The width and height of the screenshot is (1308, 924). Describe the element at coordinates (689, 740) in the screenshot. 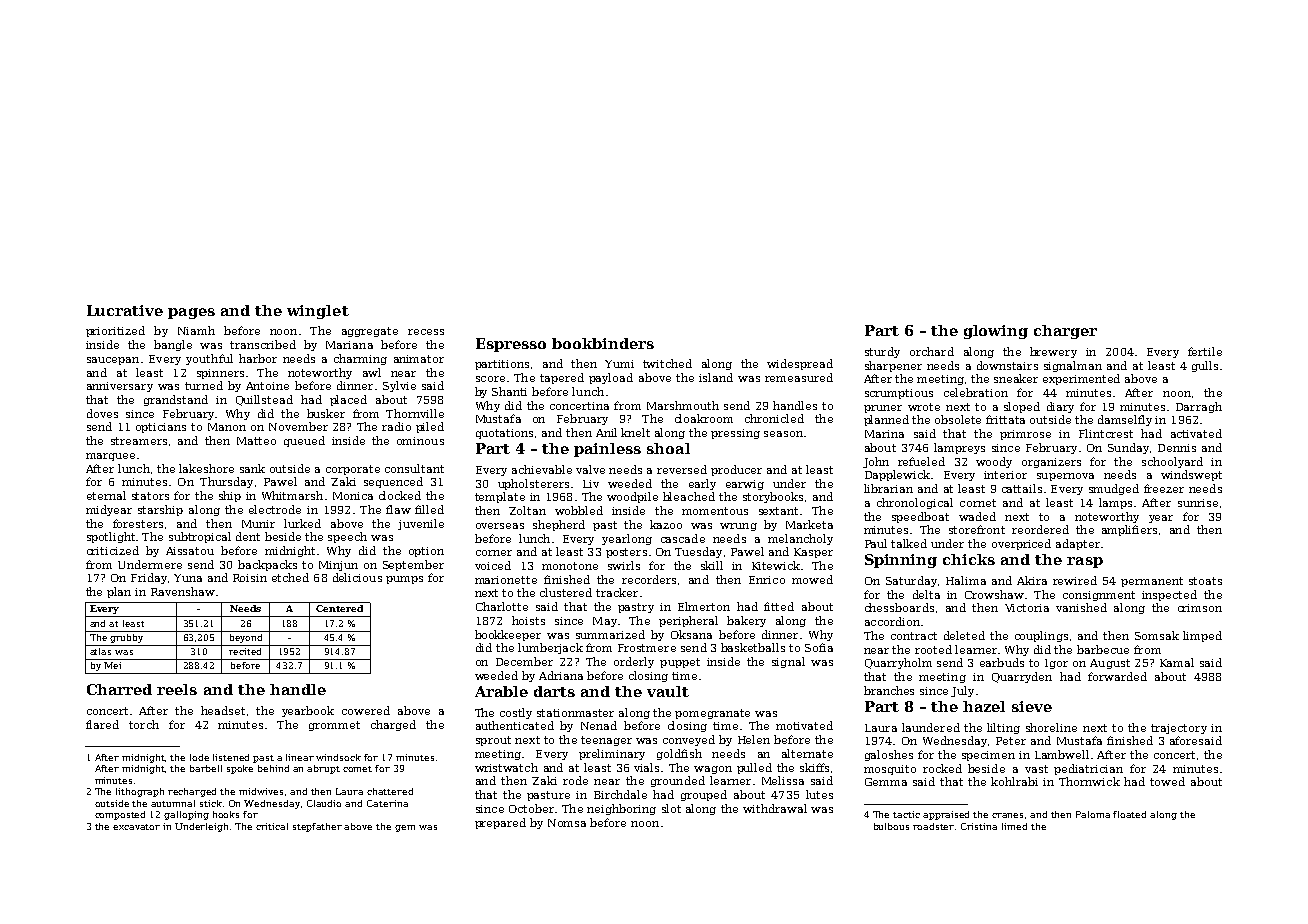

I see `conveyed` at that location.
